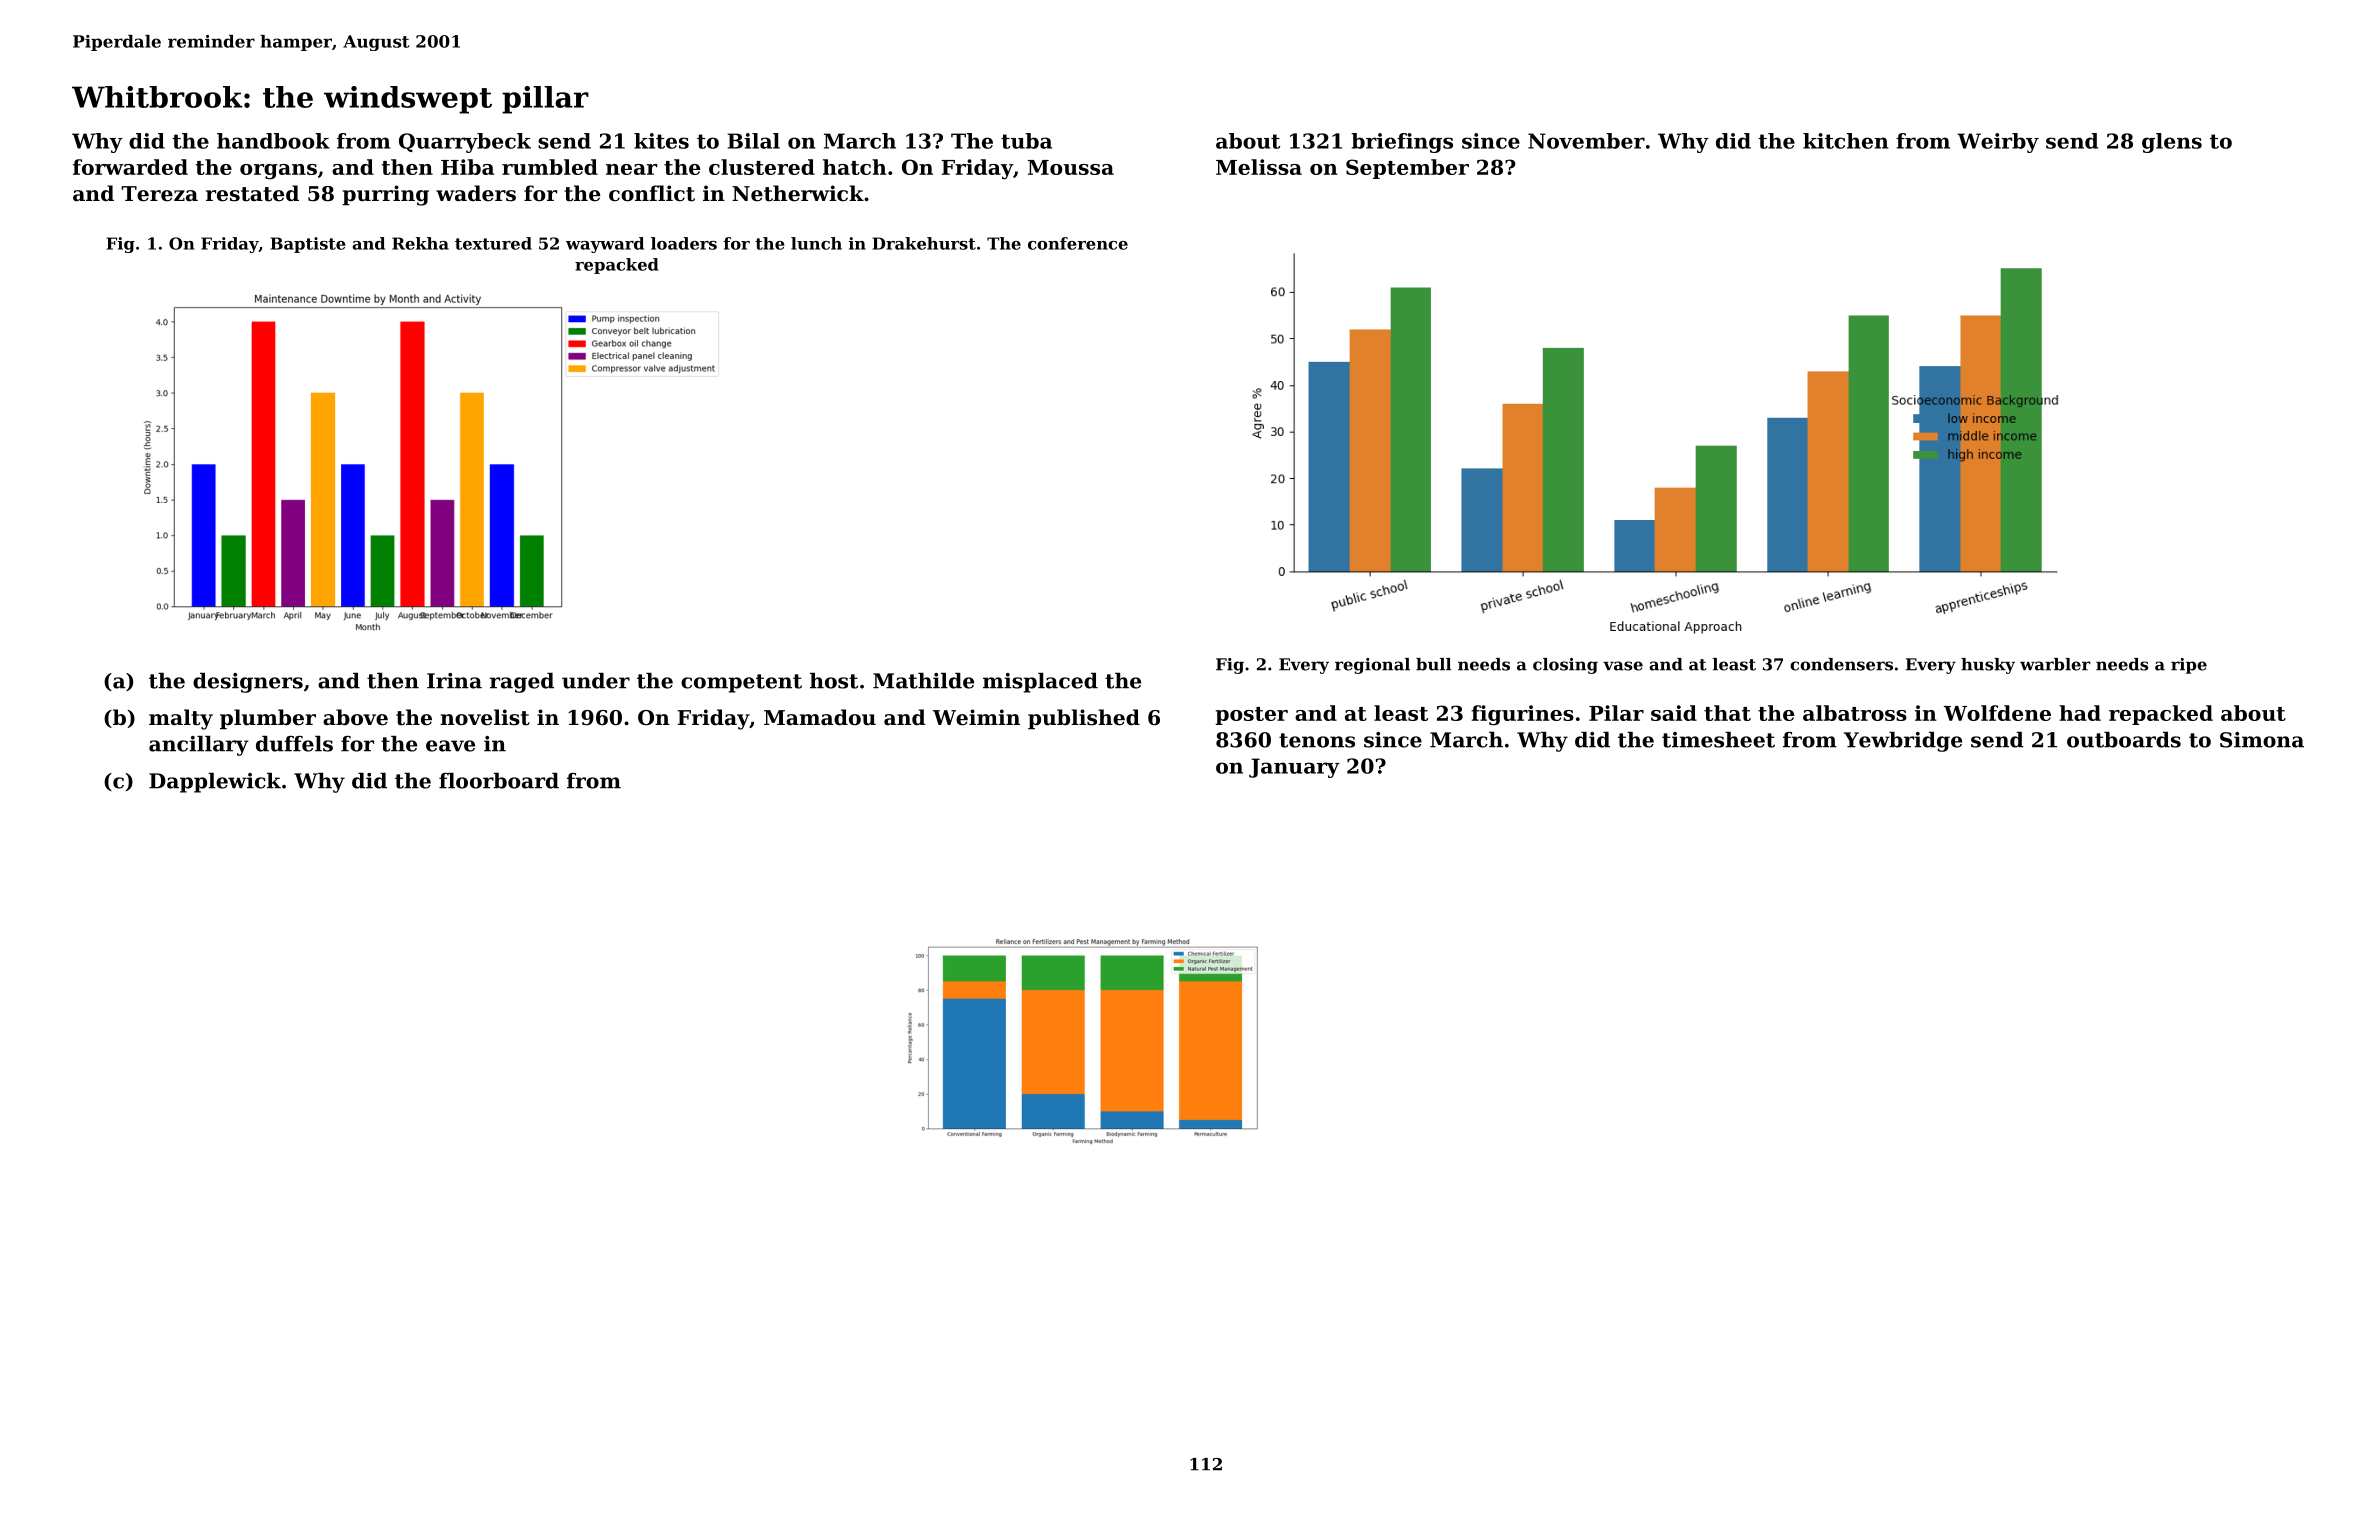  I want to click on regional, so click(1372, 666).
